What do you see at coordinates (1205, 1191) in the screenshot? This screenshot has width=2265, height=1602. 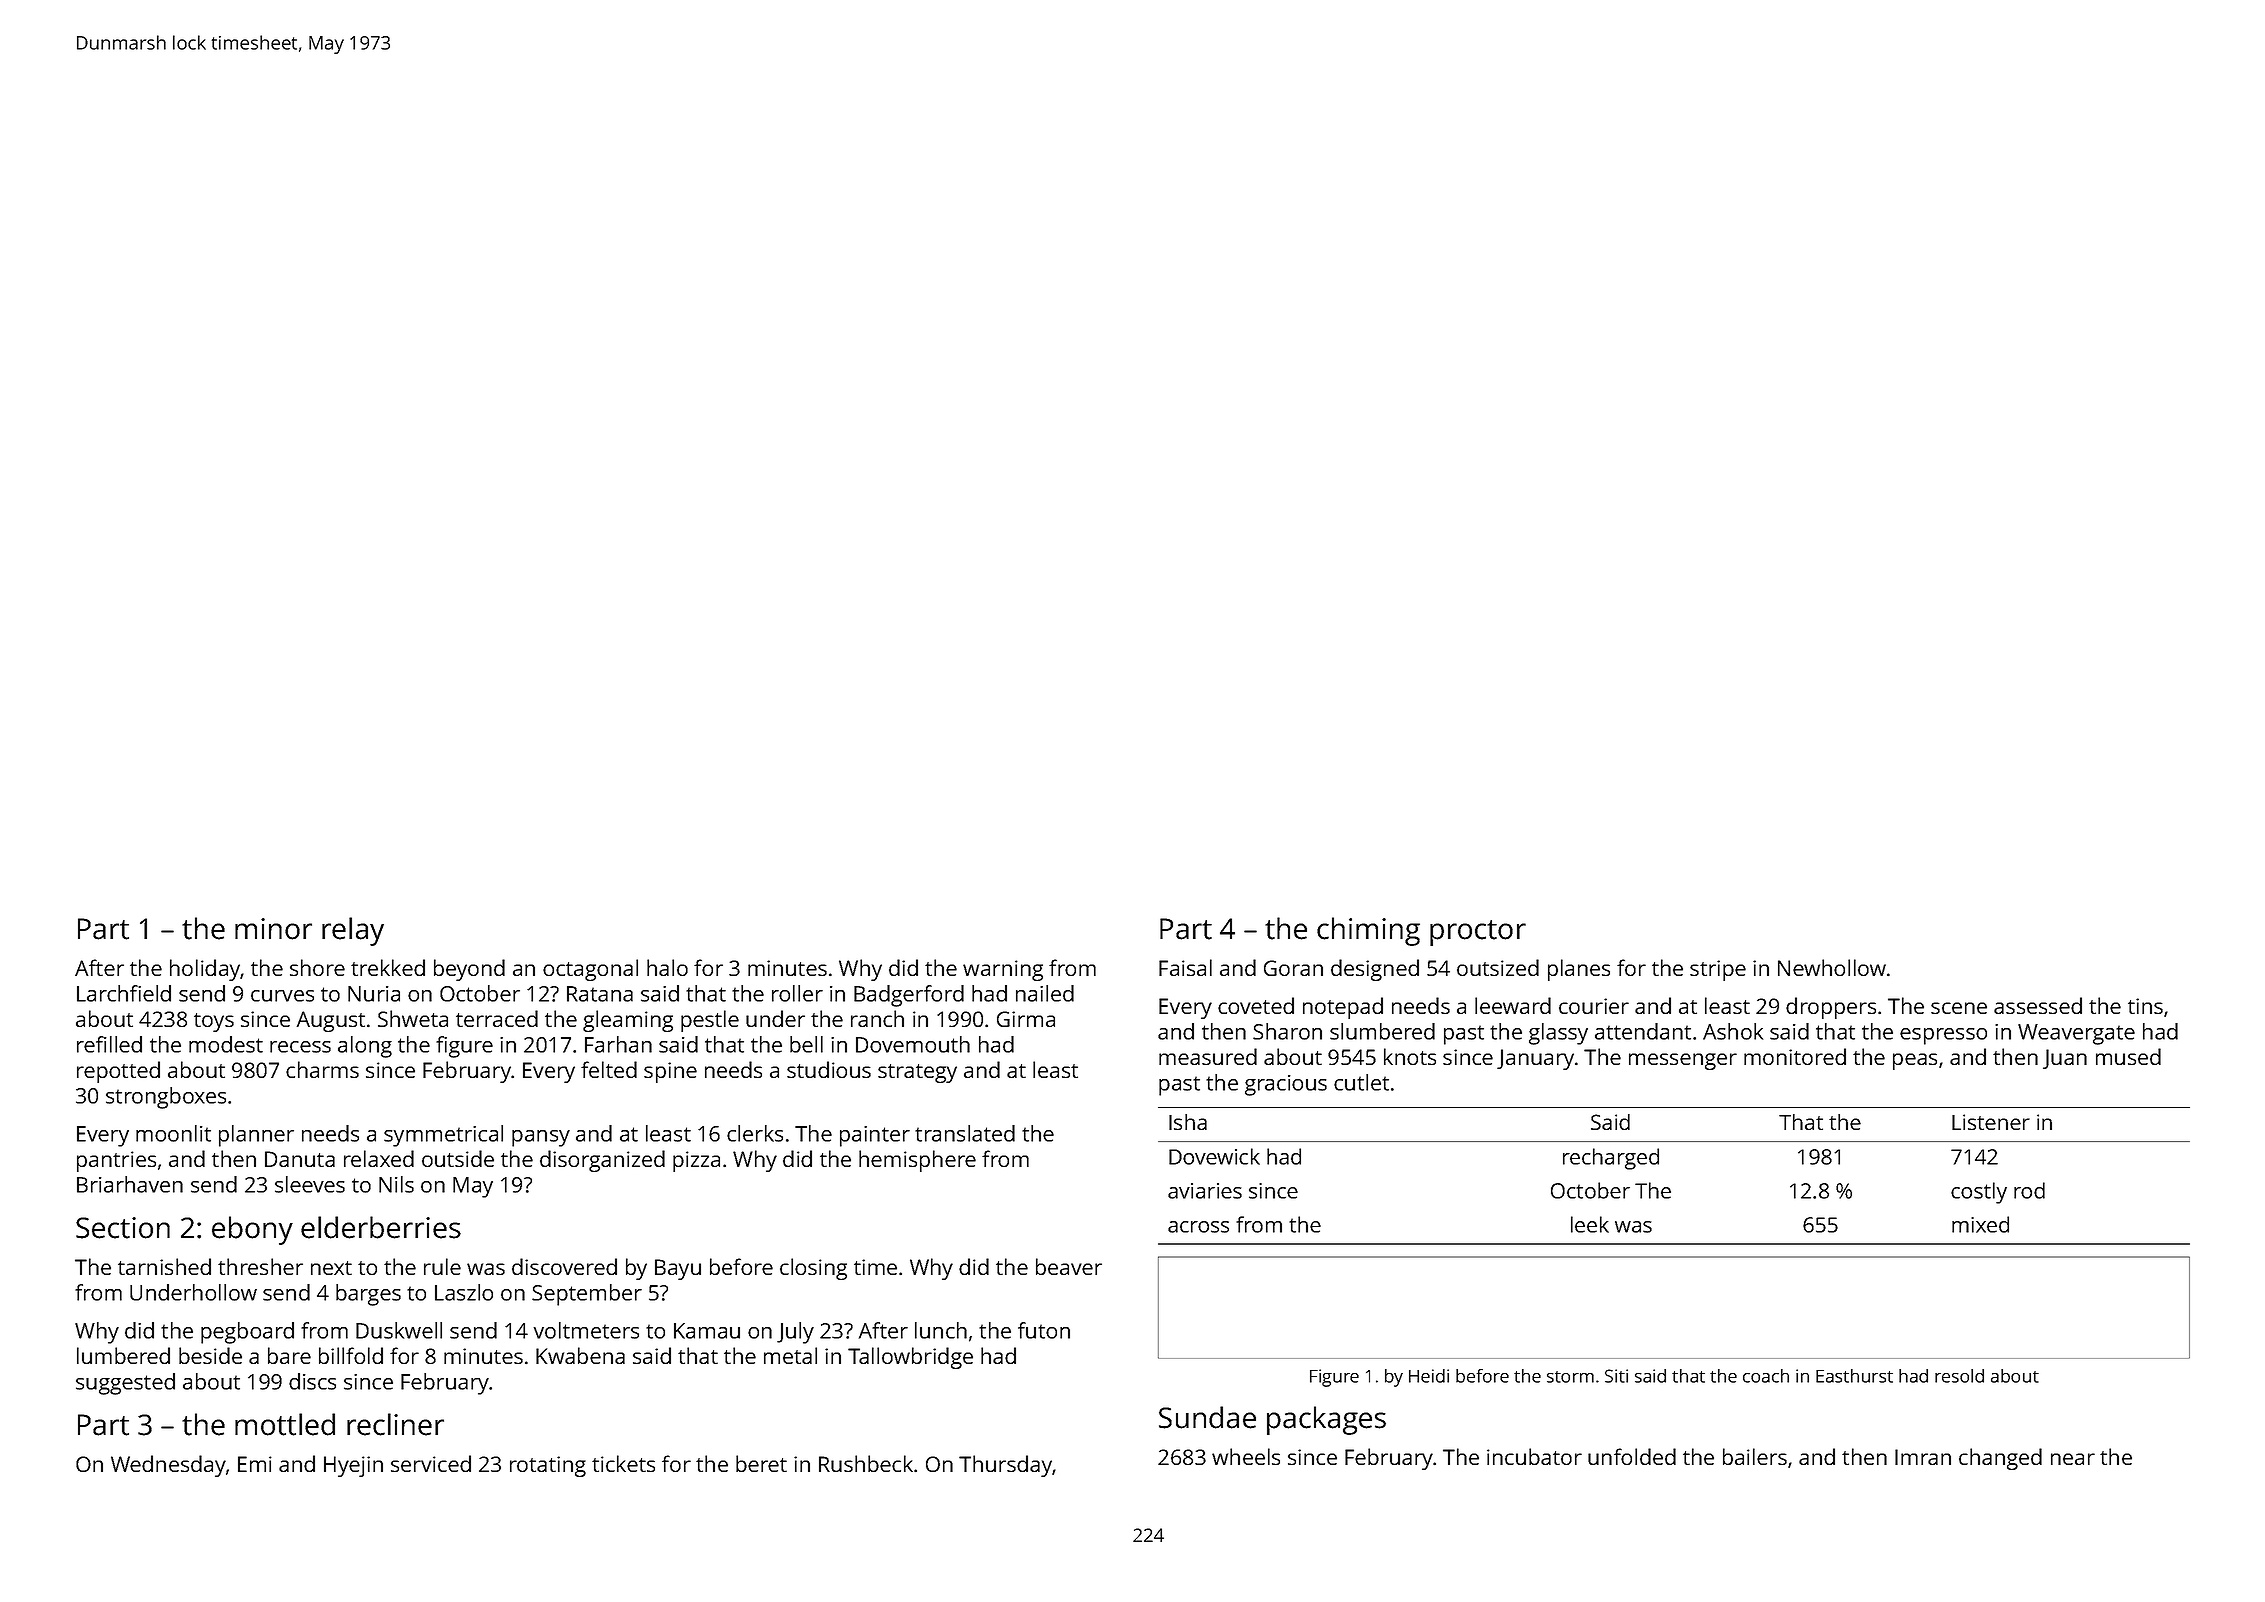 I see `aviaries` at bounding box center [1205, 1191].
